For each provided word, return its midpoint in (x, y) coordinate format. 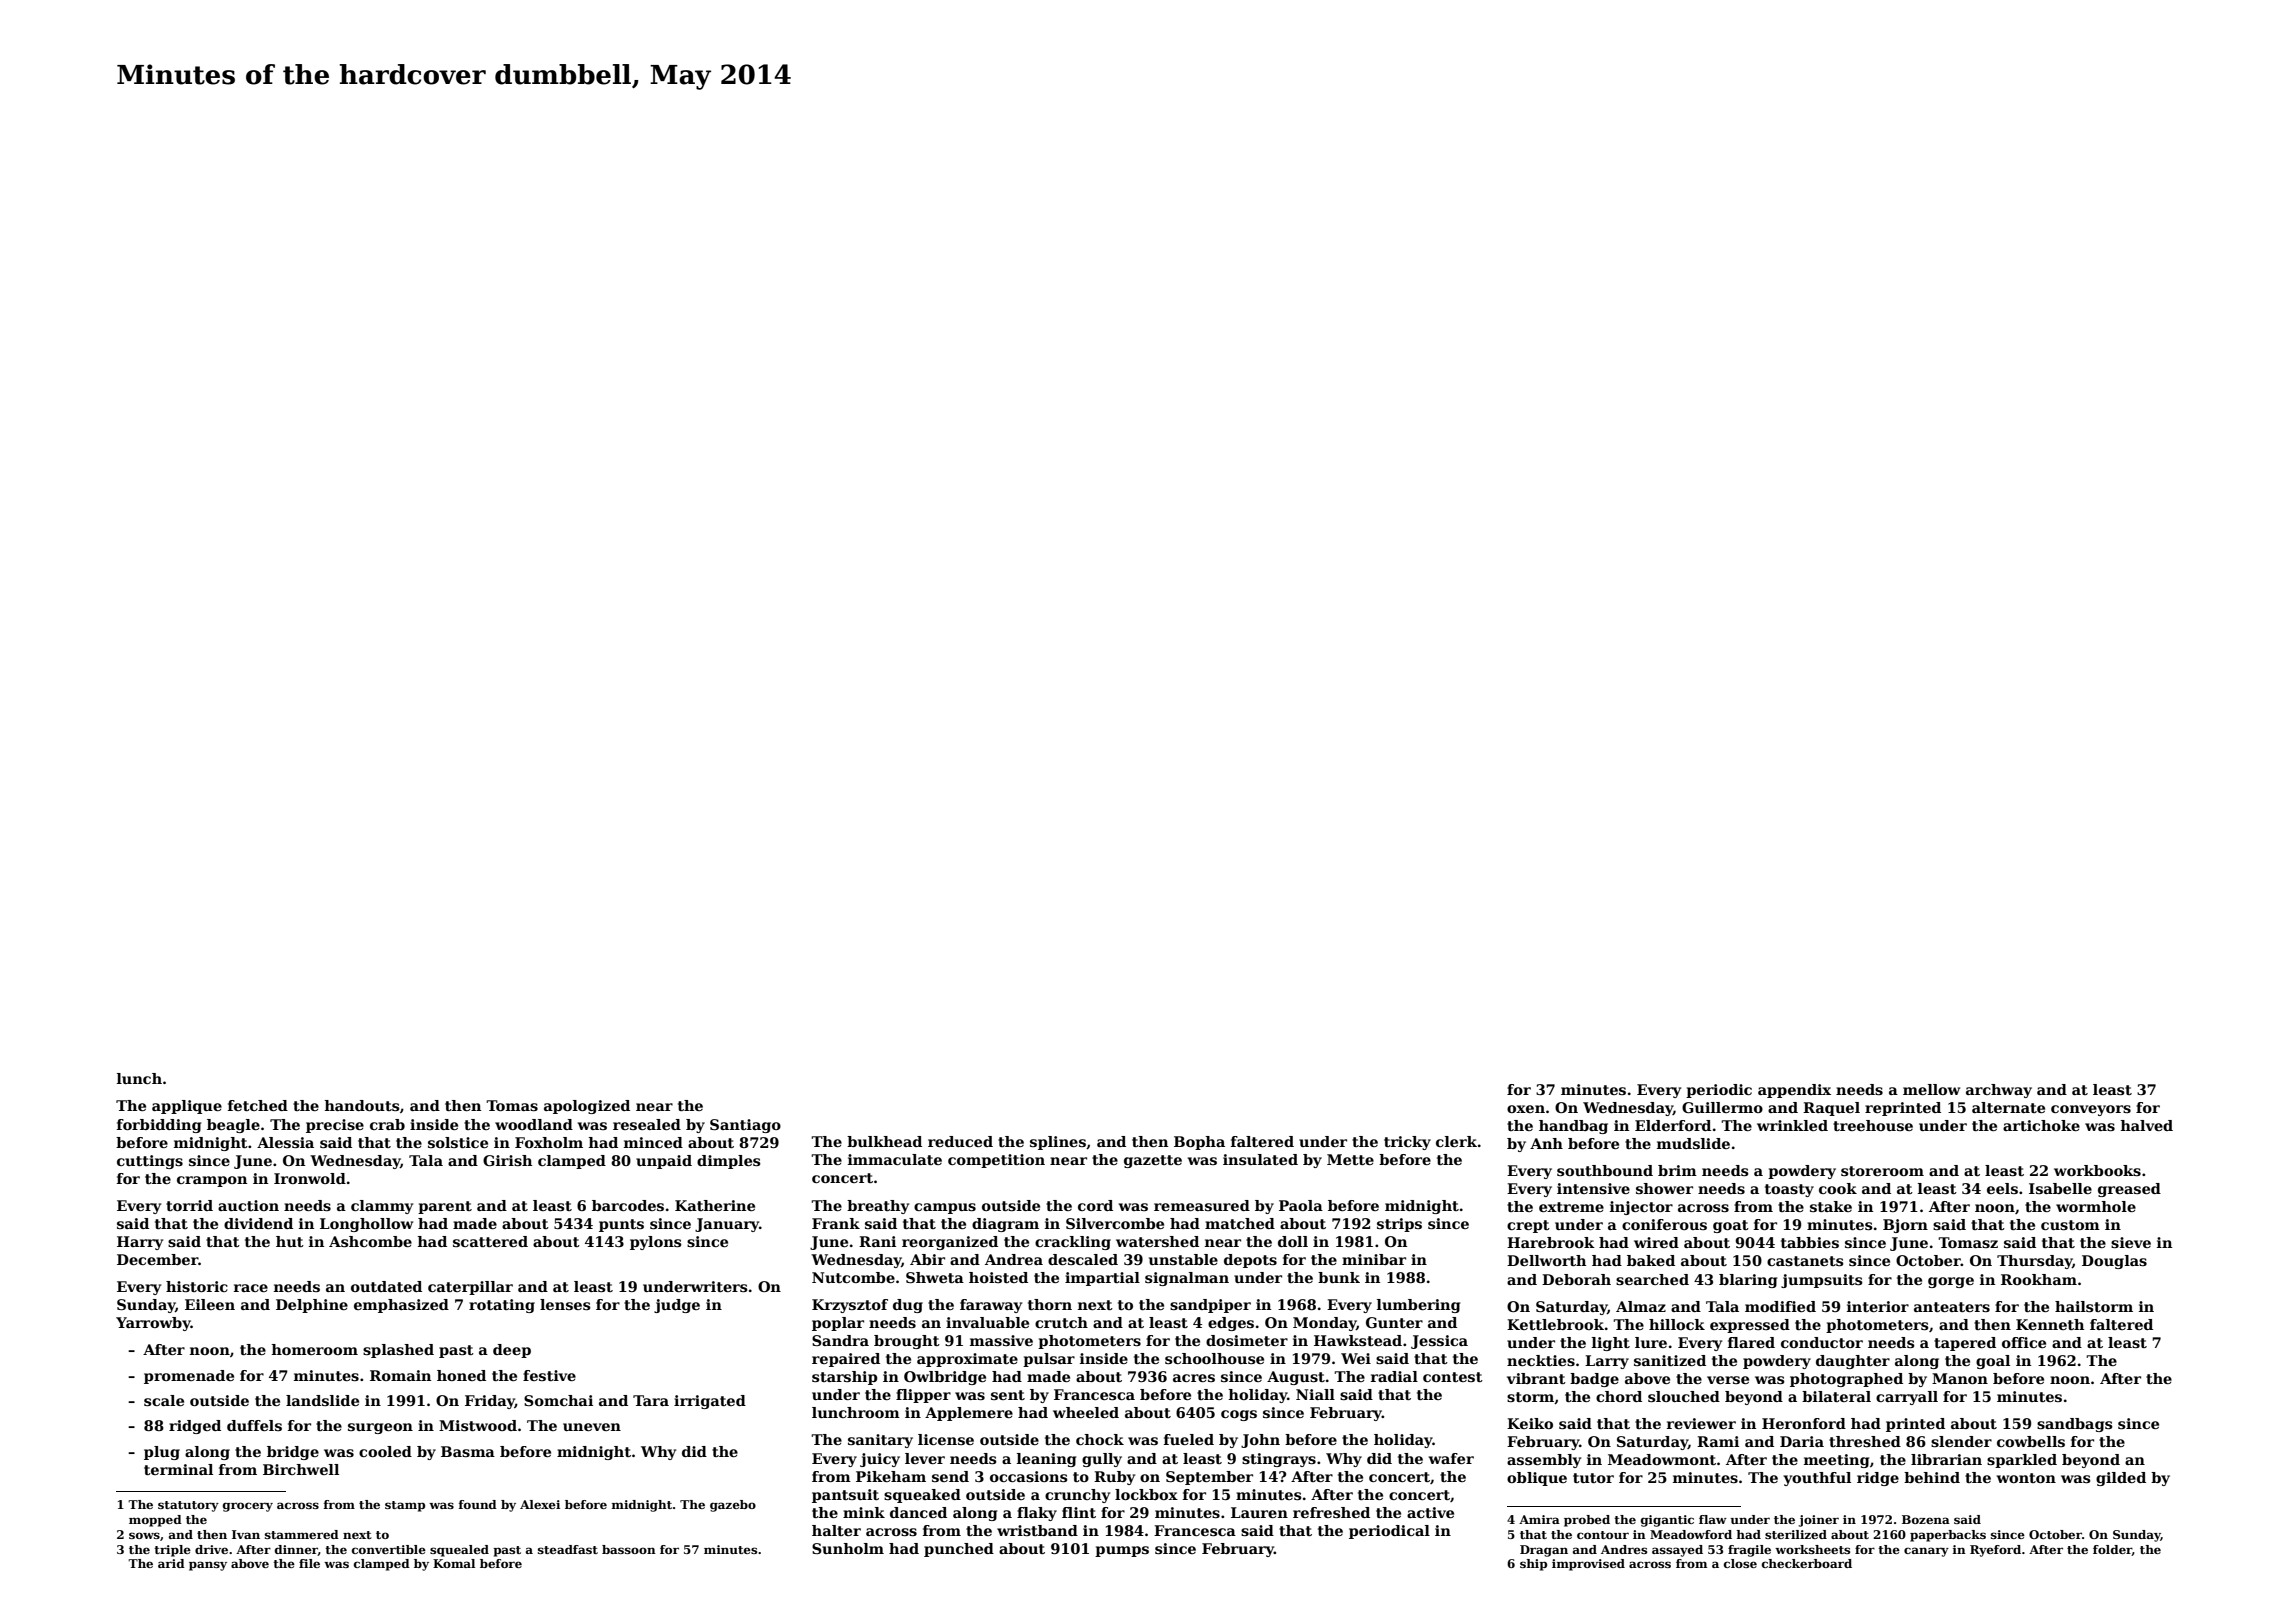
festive (549, 1375)
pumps (1122, 1551)
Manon (1960, 1378)
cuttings (150, 1162)
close (1740, 1563)
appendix (1794, 1091)
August (1296, 1378)
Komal (454, 1563)
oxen (1526, 1109)
